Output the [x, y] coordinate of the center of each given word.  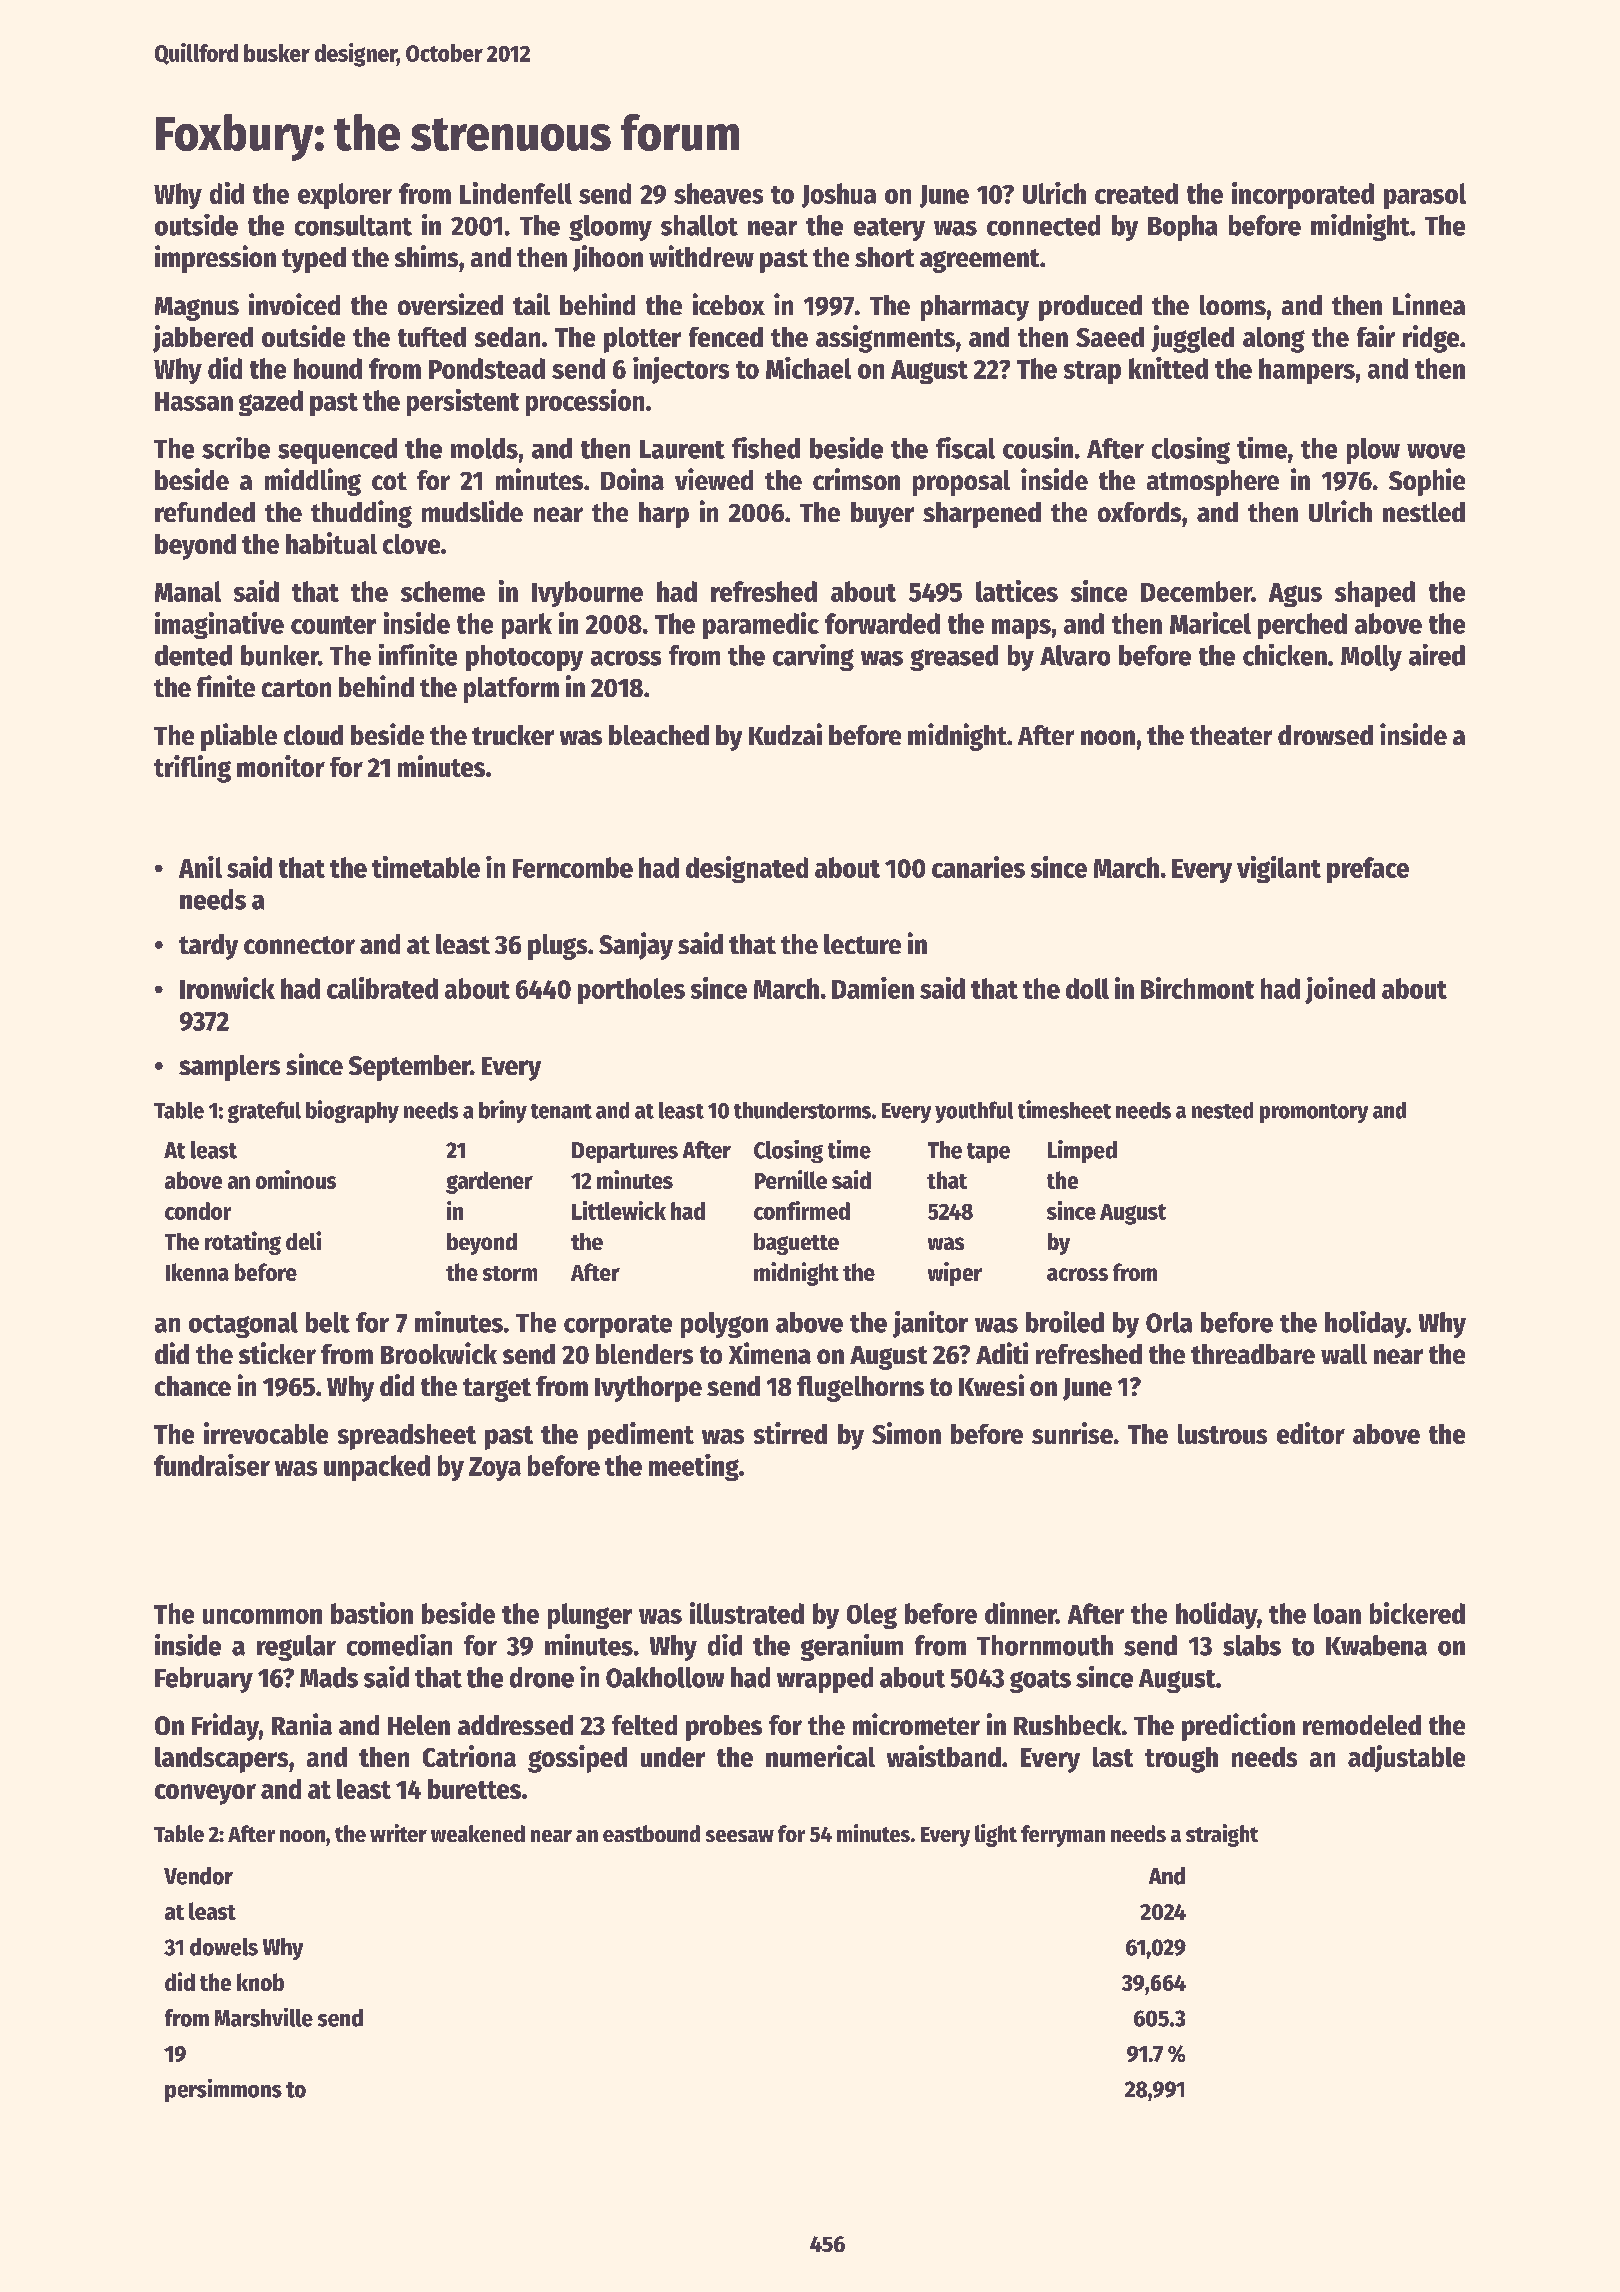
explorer [345, 196]
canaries [978, 867]
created [1136, 193]
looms [1233, 305]
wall [1344, 1354]
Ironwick [227, 988]
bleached [659, 735]
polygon [724, 1325]
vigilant [1279, 869]
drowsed [1325, 735]
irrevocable [266, 1433]
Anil [200, 867]
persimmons [223, 2090]
